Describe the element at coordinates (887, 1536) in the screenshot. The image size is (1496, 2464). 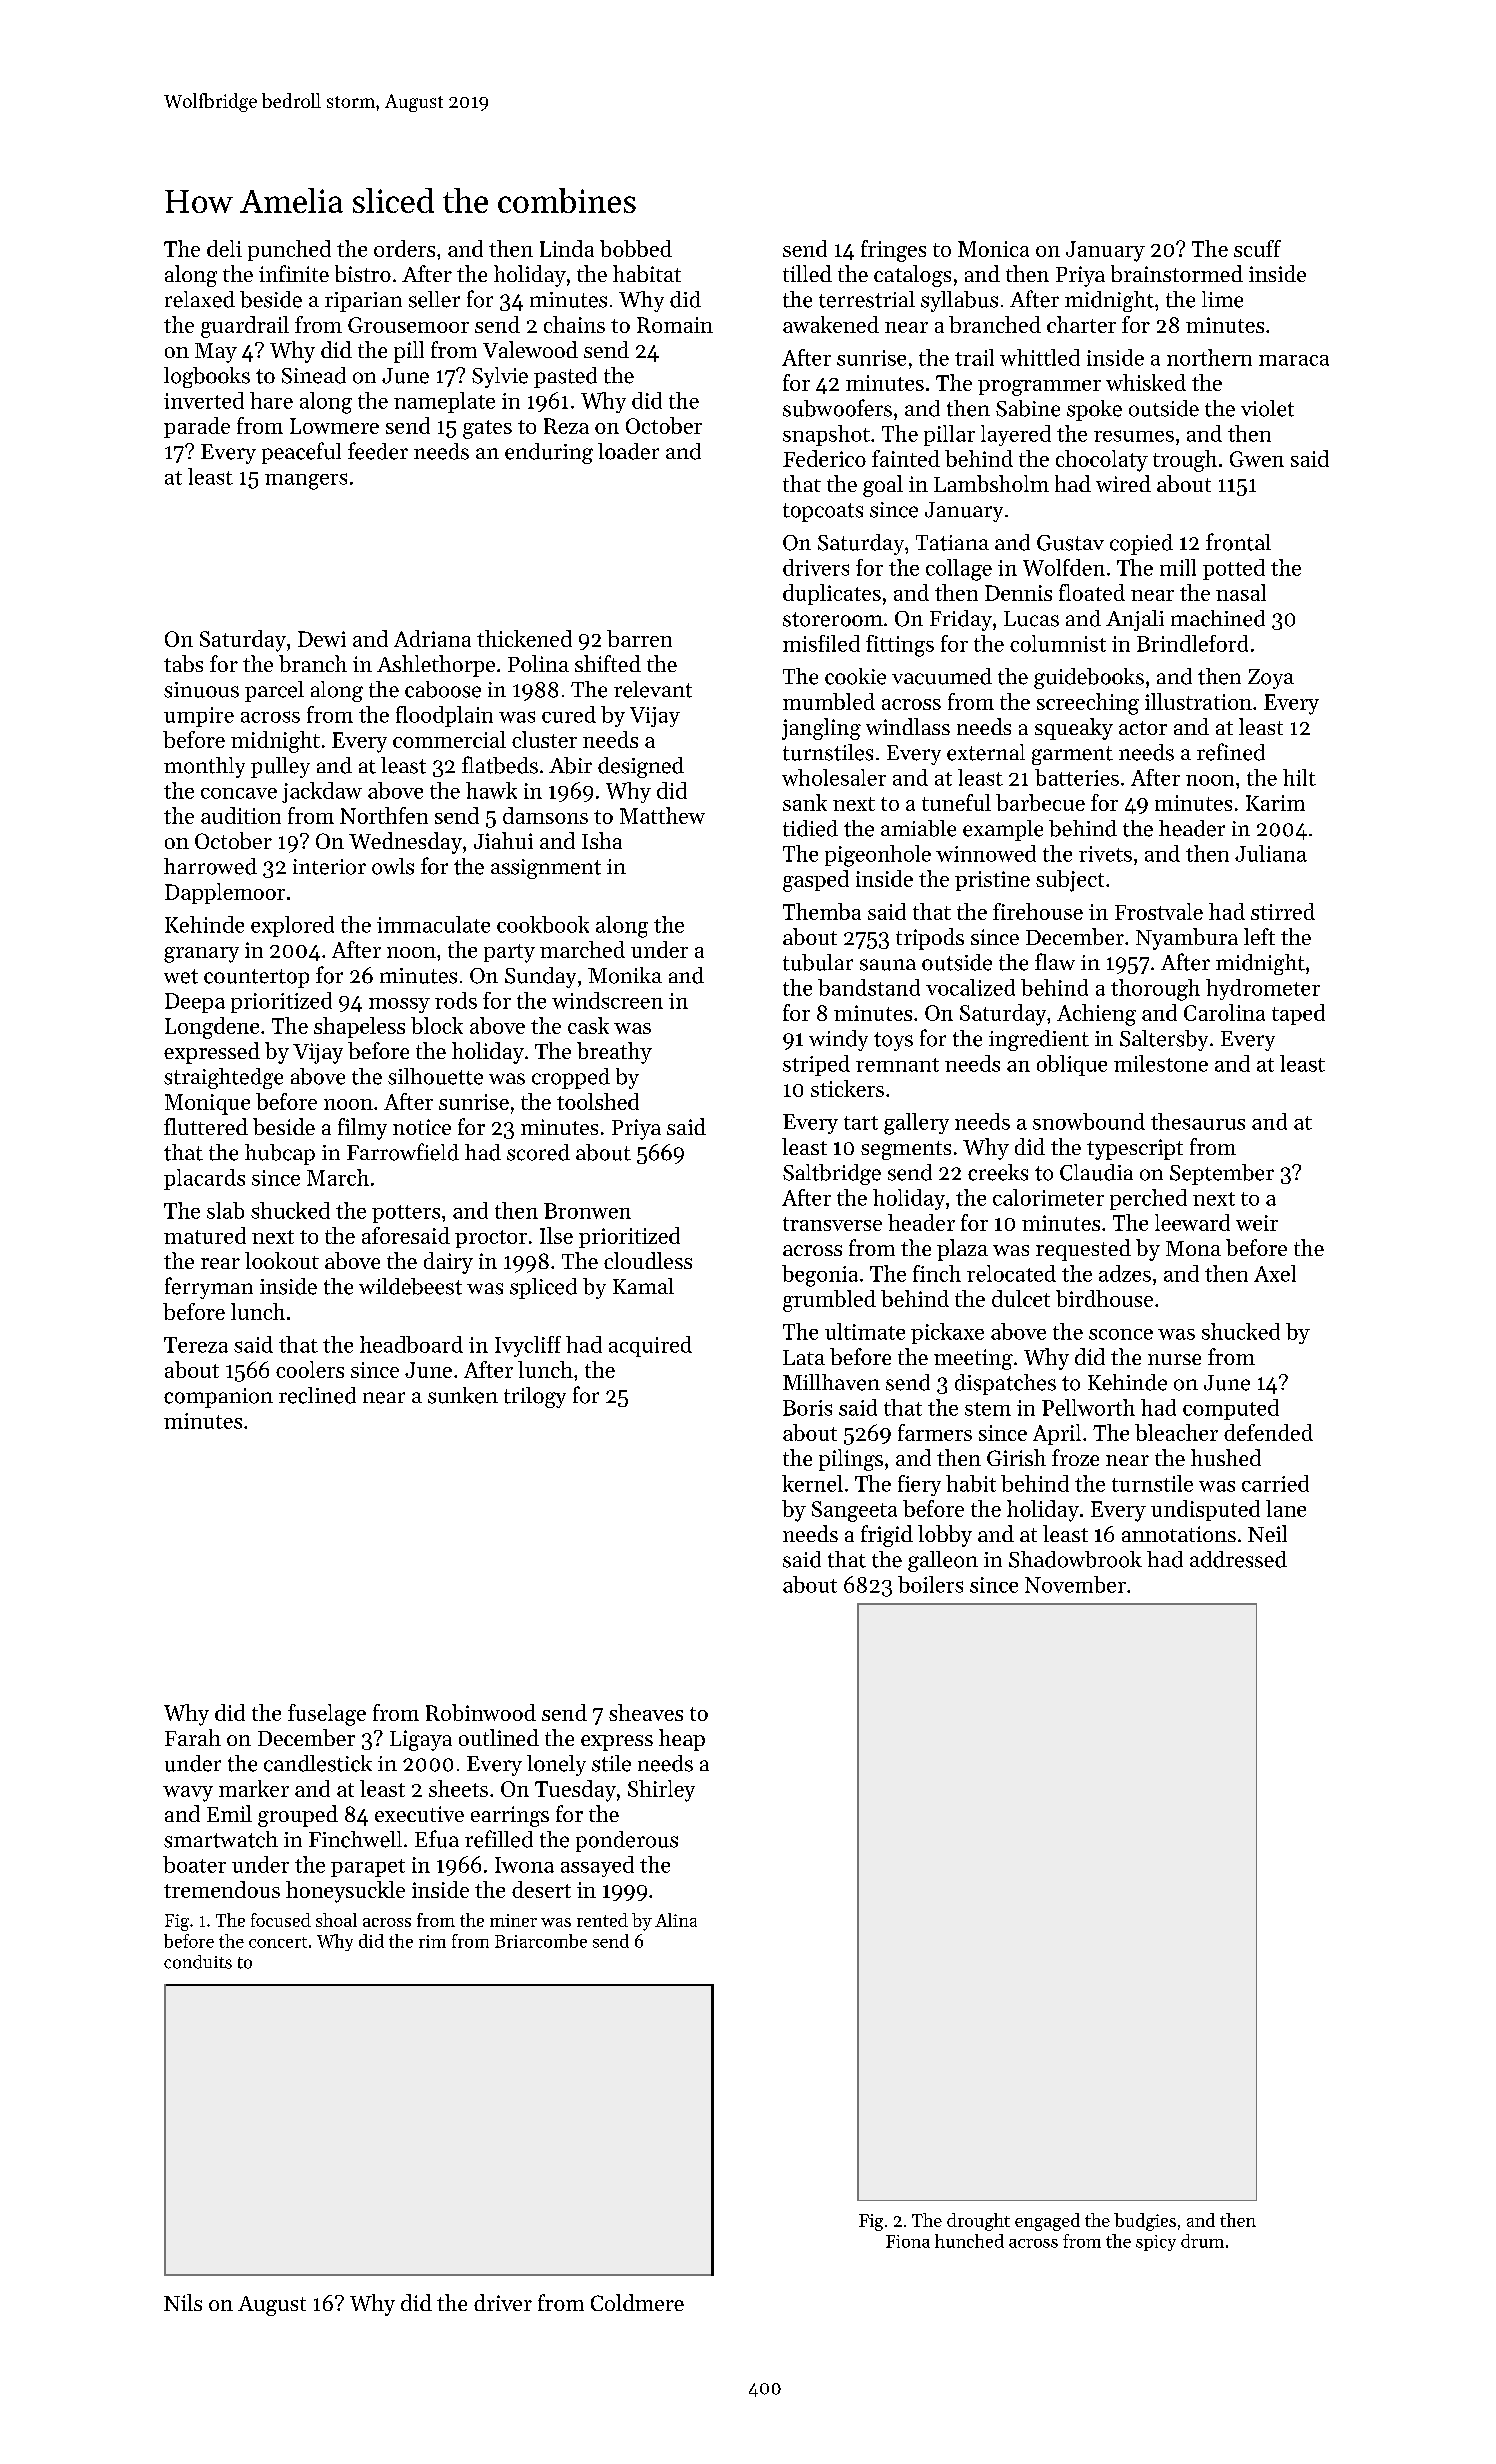
I see `frigid` at that location.
